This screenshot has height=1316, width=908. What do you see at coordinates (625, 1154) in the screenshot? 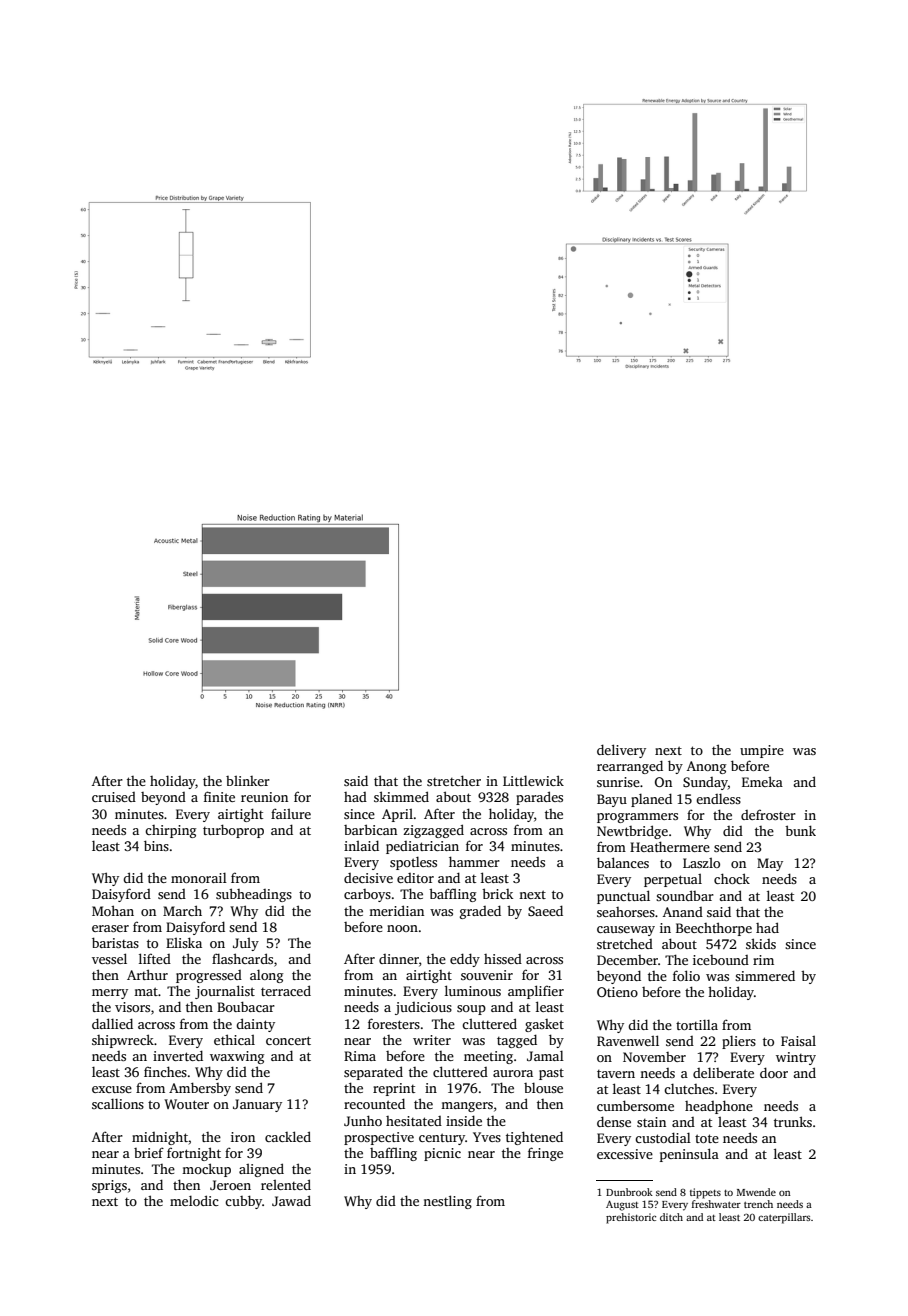
I see `excessive` at bounding box center [625, 1154].
